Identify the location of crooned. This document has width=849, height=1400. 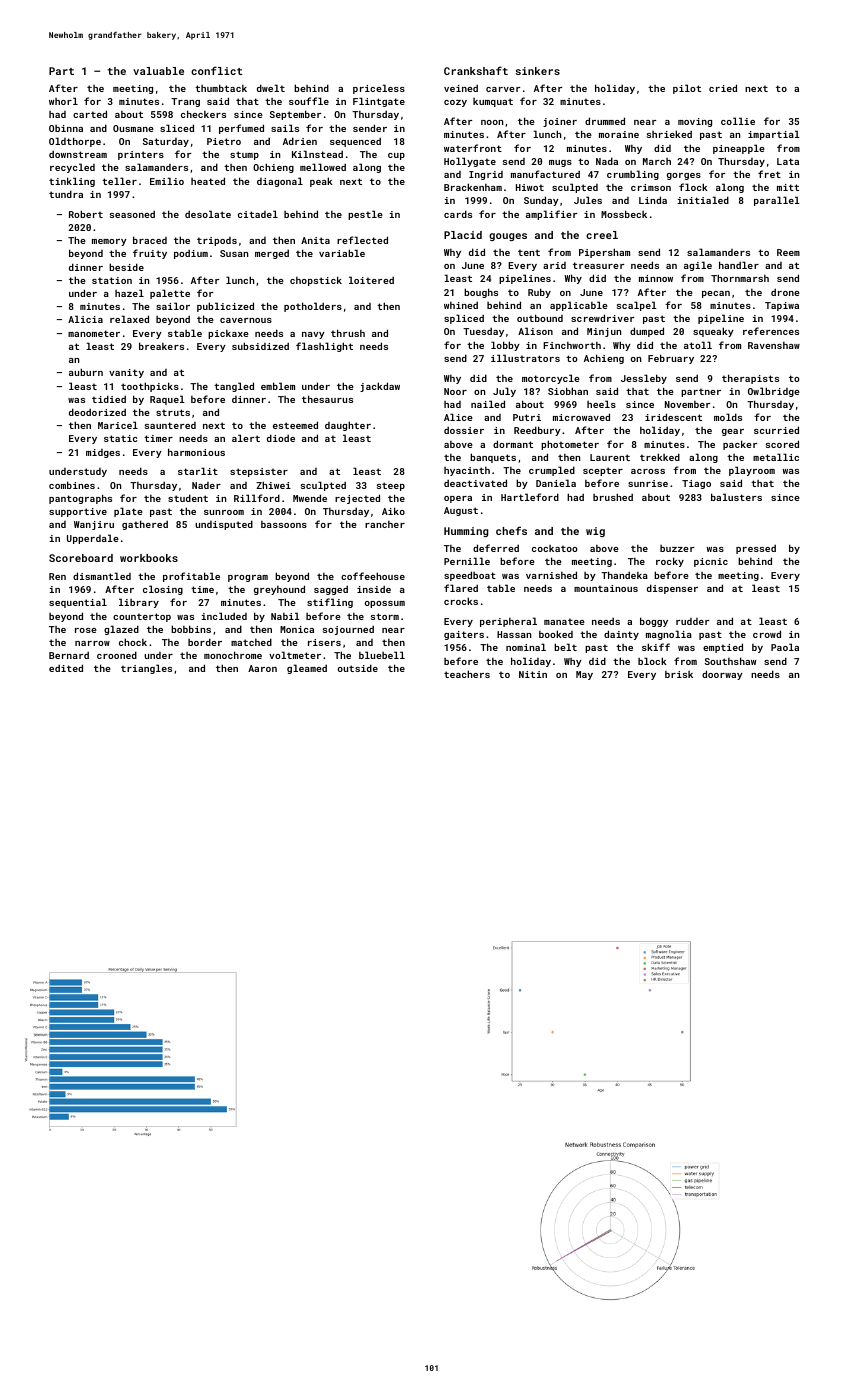
(117, 655).
